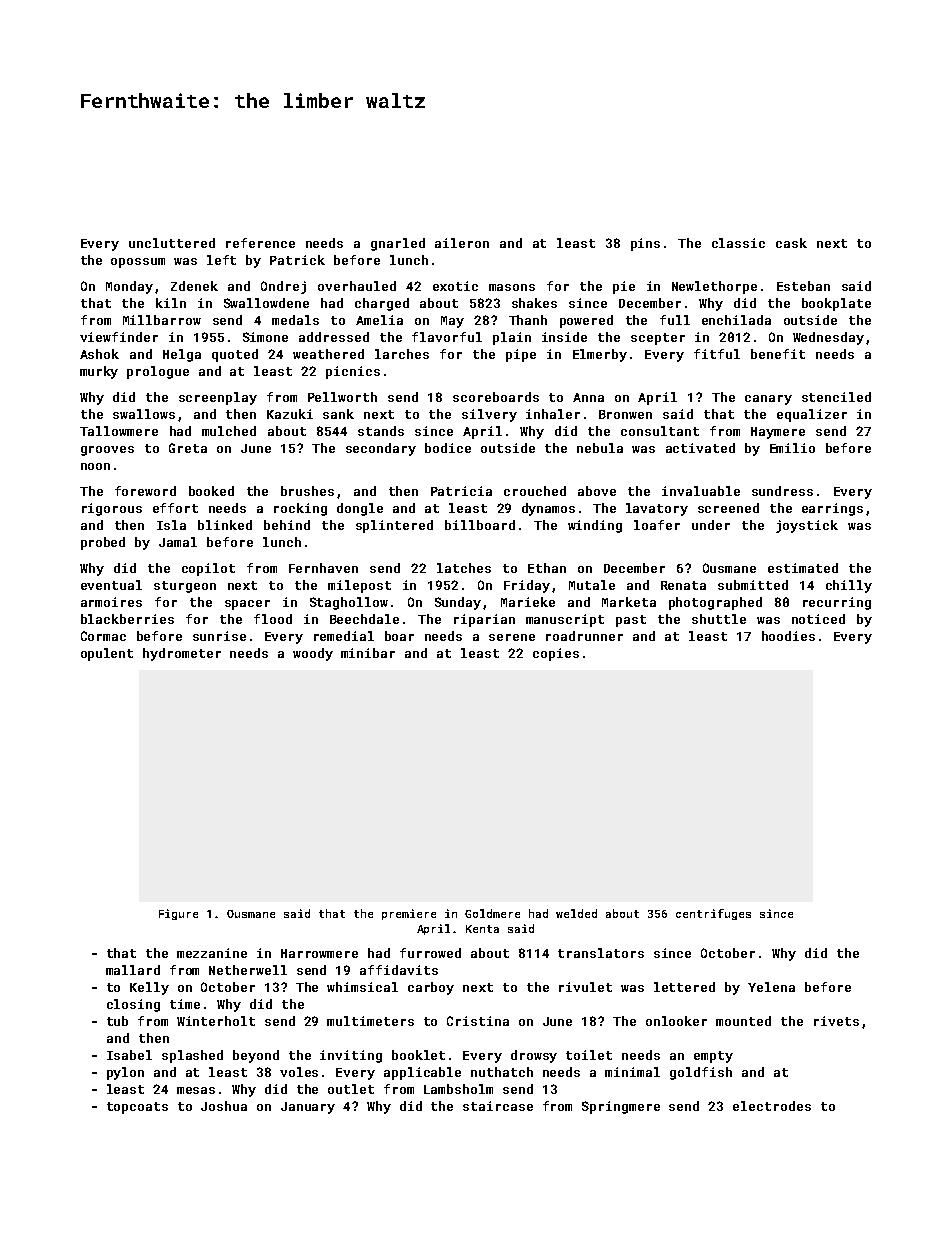 This image has height=1233, width=952. What do you see at coordinates (409, 914) in the image?
I see `premiere` at bounding box center [409, 914].
